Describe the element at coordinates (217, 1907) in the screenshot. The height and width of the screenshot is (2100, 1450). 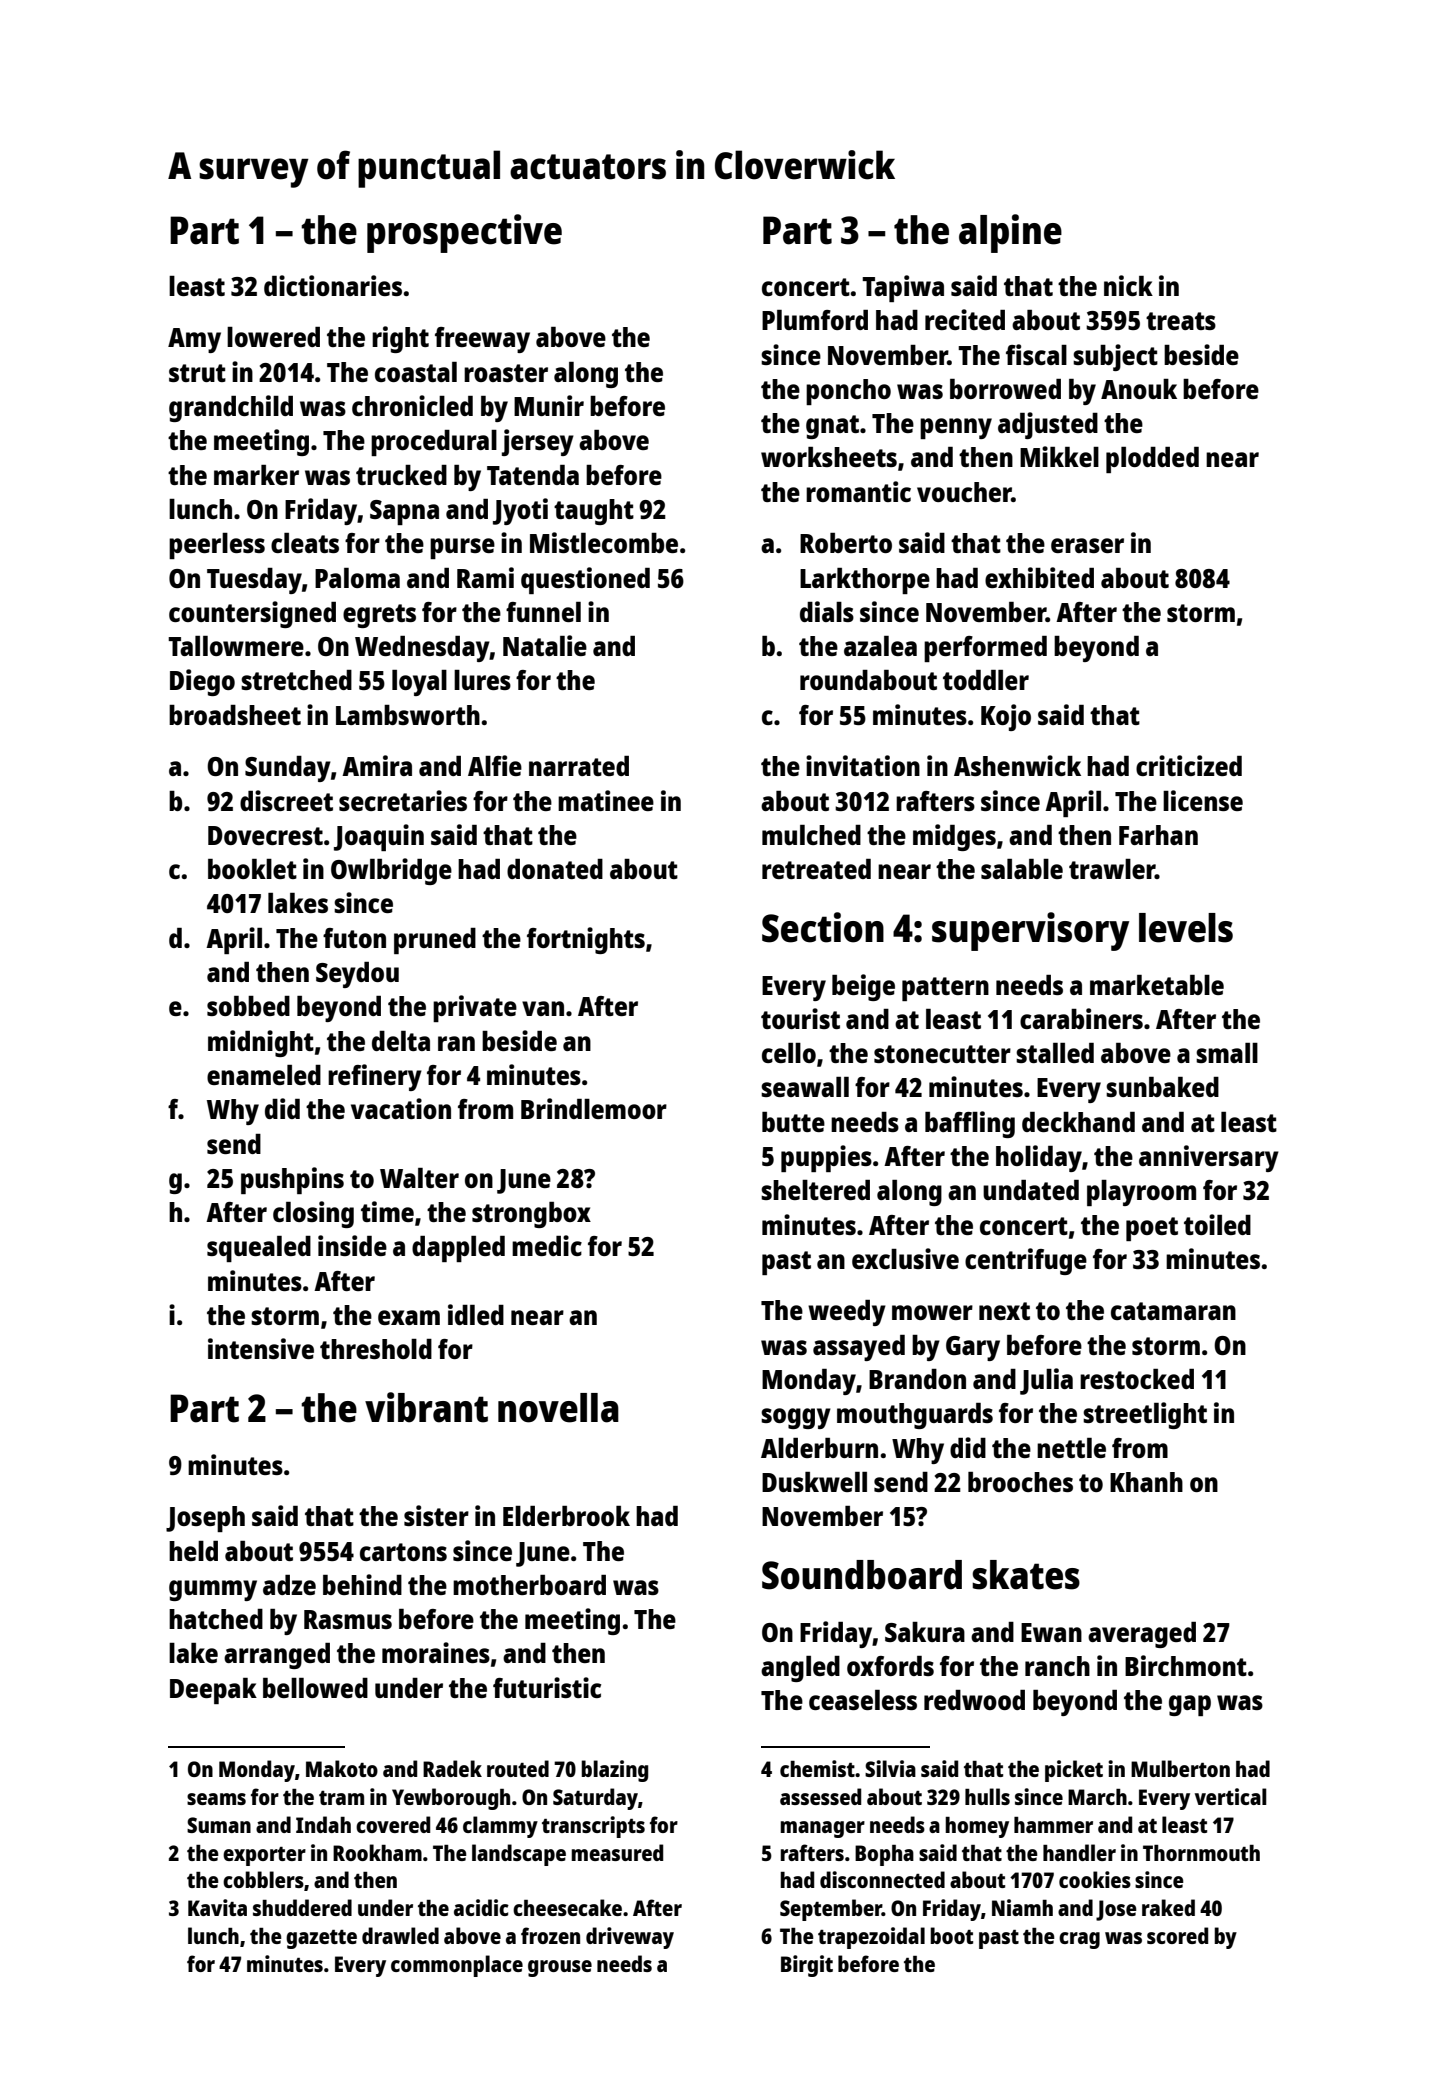
I see `Kavita` at that location.
